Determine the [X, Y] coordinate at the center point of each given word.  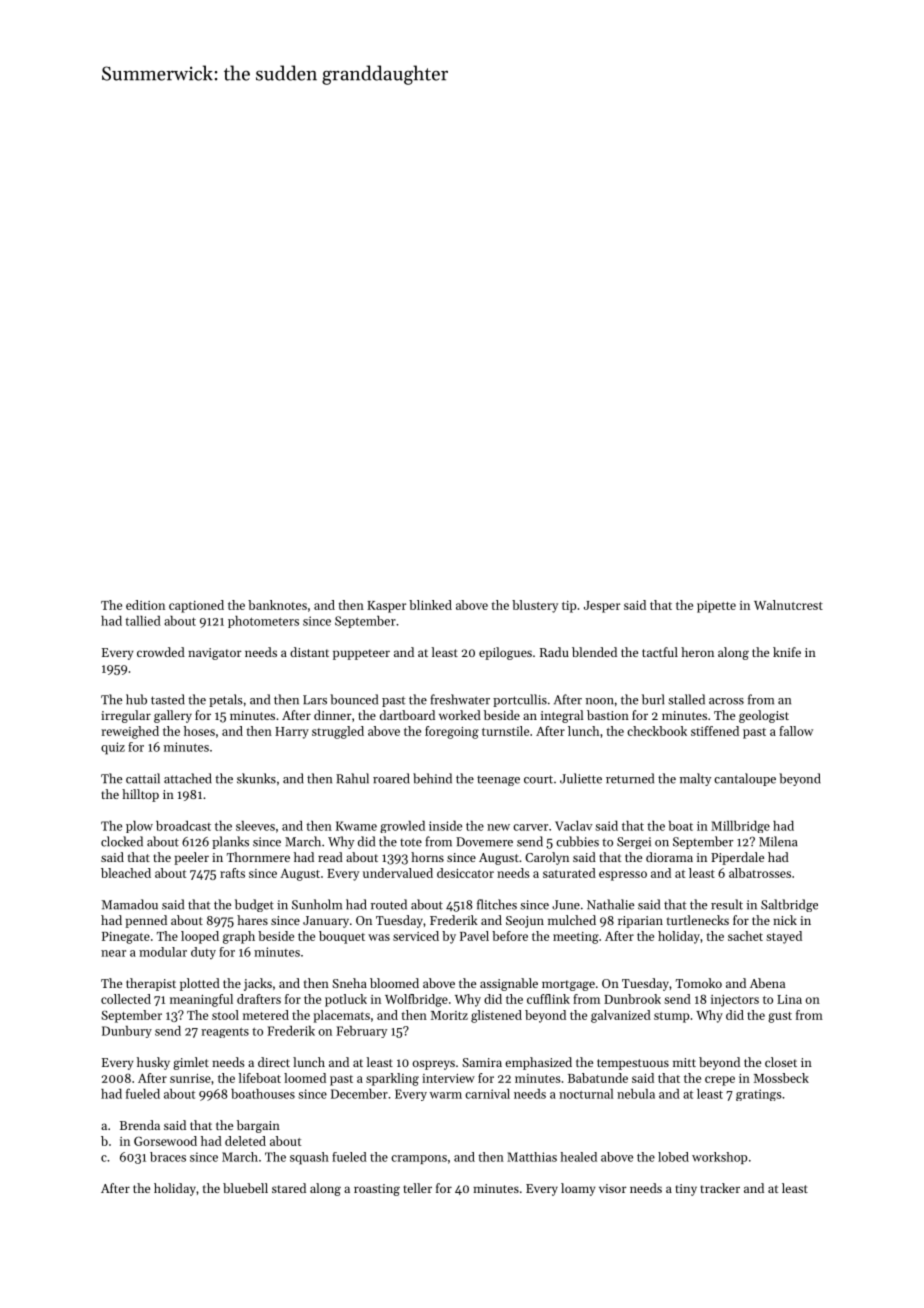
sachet [745, 936]
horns [427, 857]
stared [289, 1188]
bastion [608, 715]
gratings [759, 1095]
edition [145, 605]
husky [153, 1063]
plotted [200, 984]
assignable [509, 984]
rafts [232, 873]
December [359, 1094]
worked [460, 715]
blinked [430, 605]
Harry [292, 733]
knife [787, 652]
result [727, 904]
